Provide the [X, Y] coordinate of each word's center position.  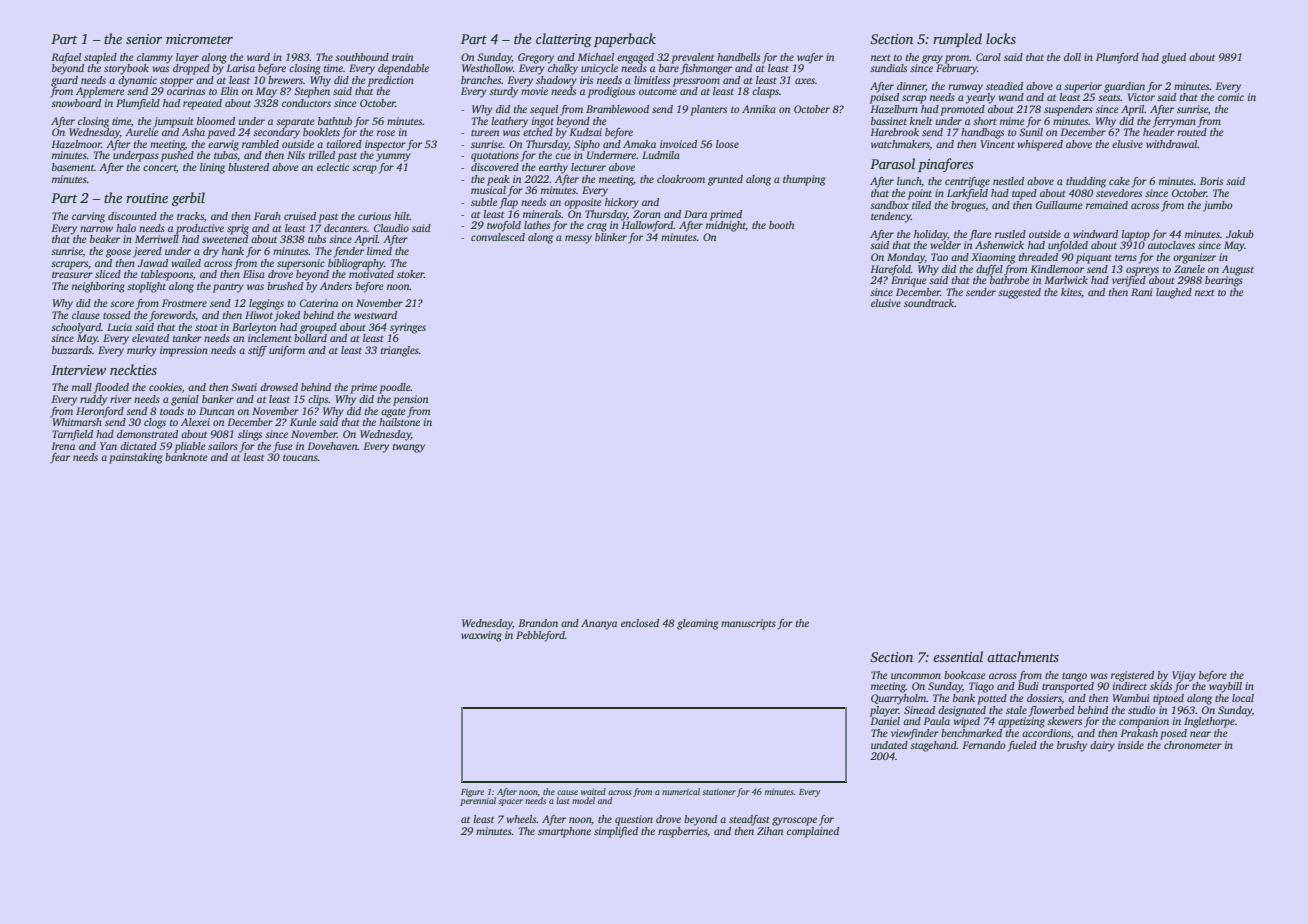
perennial [478, 801]
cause [567, 792]
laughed [1174, 293]
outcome [658, 92]
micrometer [199, 39]
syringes [408, 328]
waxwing [481, 636]
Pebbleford [540, 636]
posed [1173, 734]
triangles [400, 351]
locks [1001, 38]
